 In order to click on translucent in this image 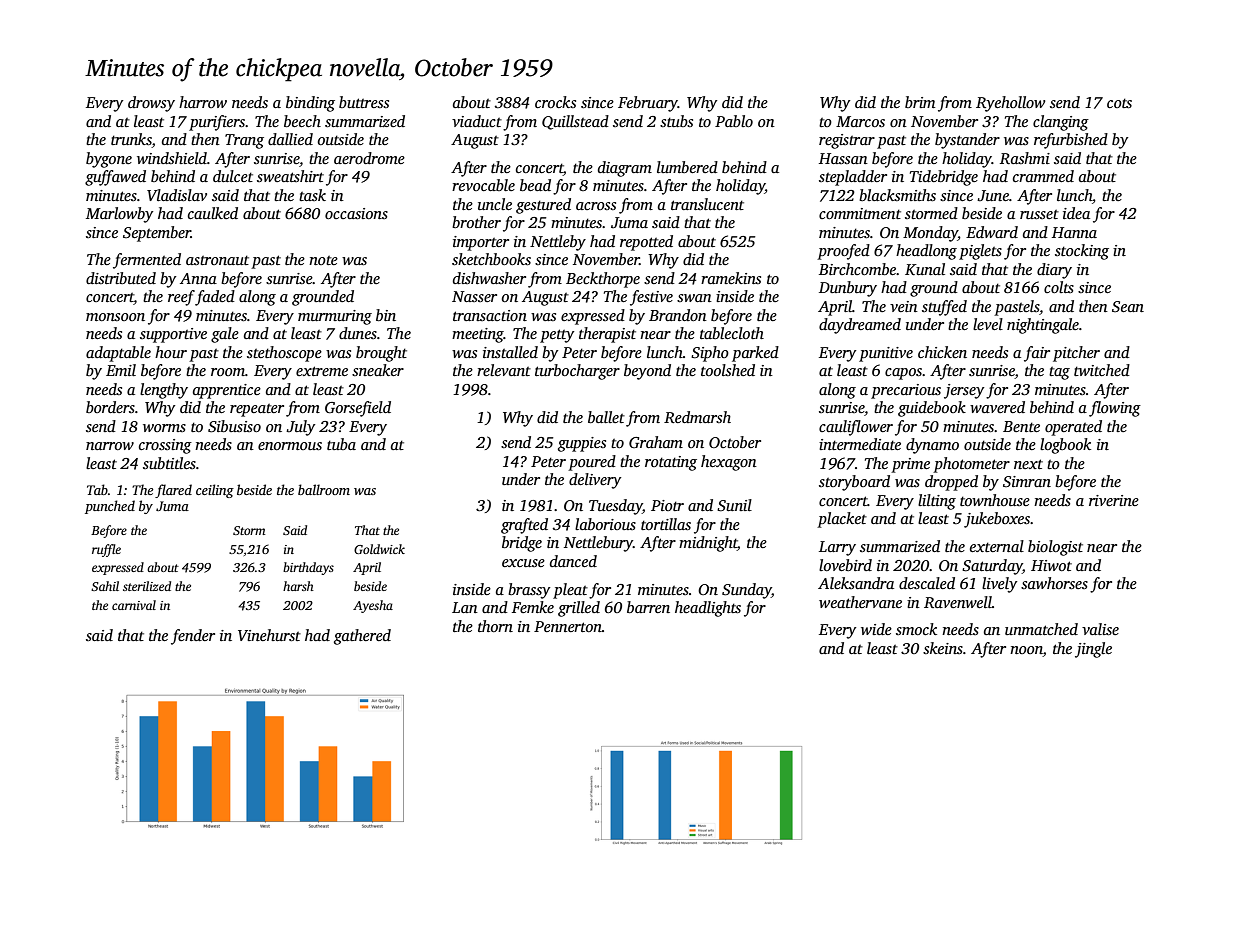, I will do `click(707, 204)`.
